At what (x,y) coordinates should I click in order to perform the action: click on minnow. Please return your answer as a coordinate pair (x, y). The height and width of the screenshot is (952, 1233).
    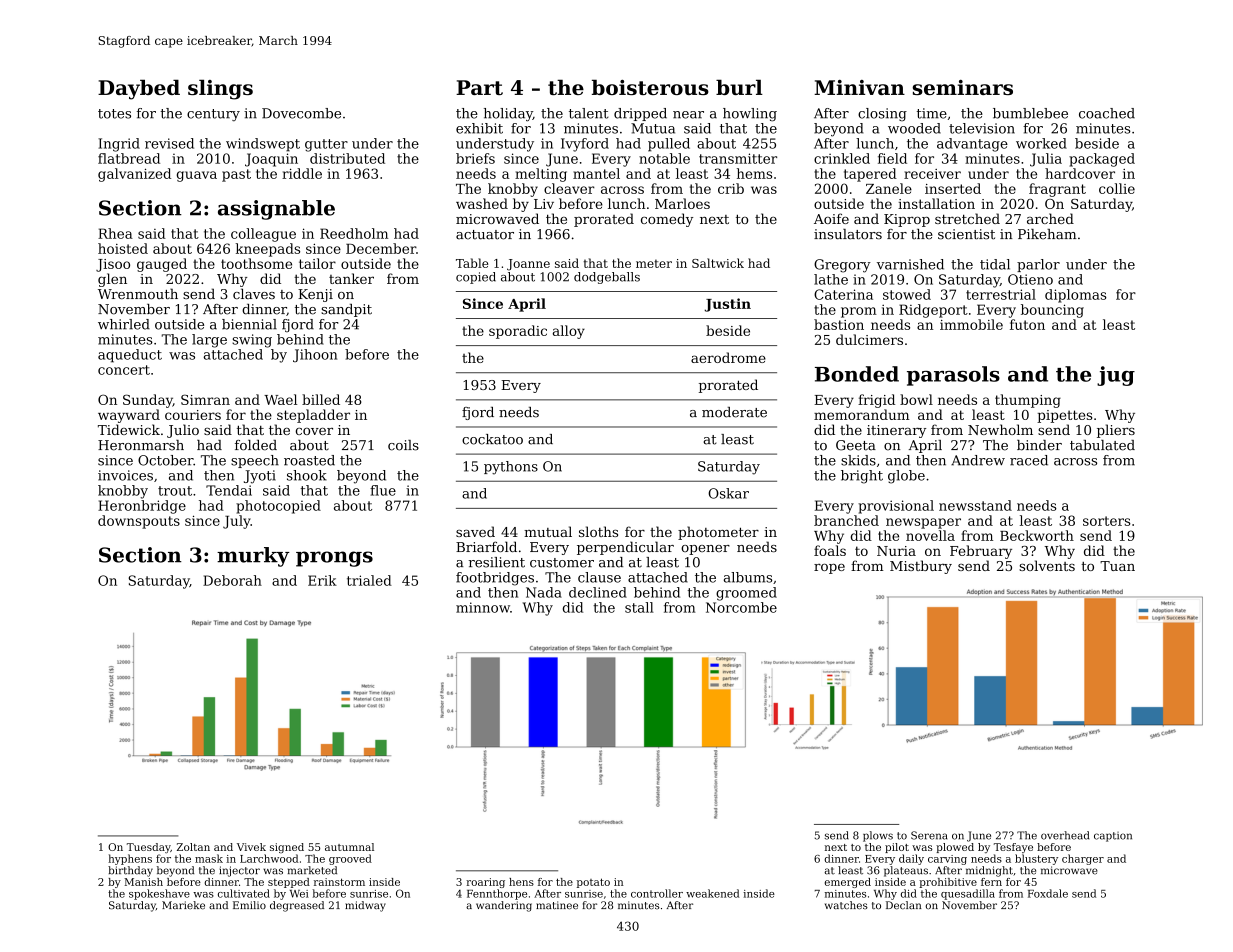
    Looking at the image, I should click on (483, 607).
